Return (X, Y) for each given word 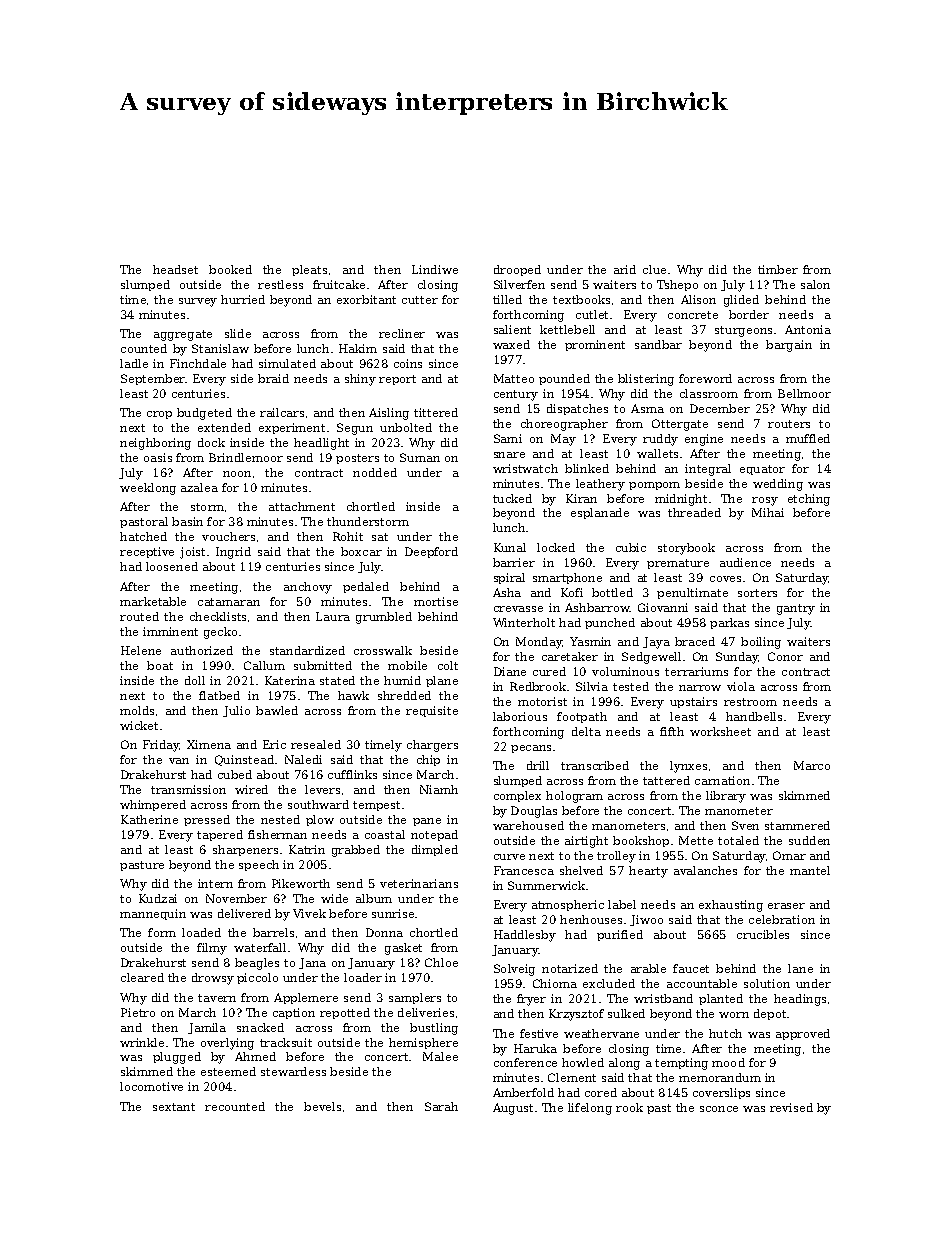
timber (778, 269)
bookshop (641, 841)
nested (280, 819)
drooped (517, 270)
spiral (509, 578)
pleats (309, 270)
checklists (218, 616)
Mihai (768, 512)
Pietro (138, 1012)
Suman (420, 457)
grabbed (356, 851)
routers (789, 424)
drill (538, 765)
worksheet (720, 731)
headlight (321, 444)
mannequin (153, 914)
